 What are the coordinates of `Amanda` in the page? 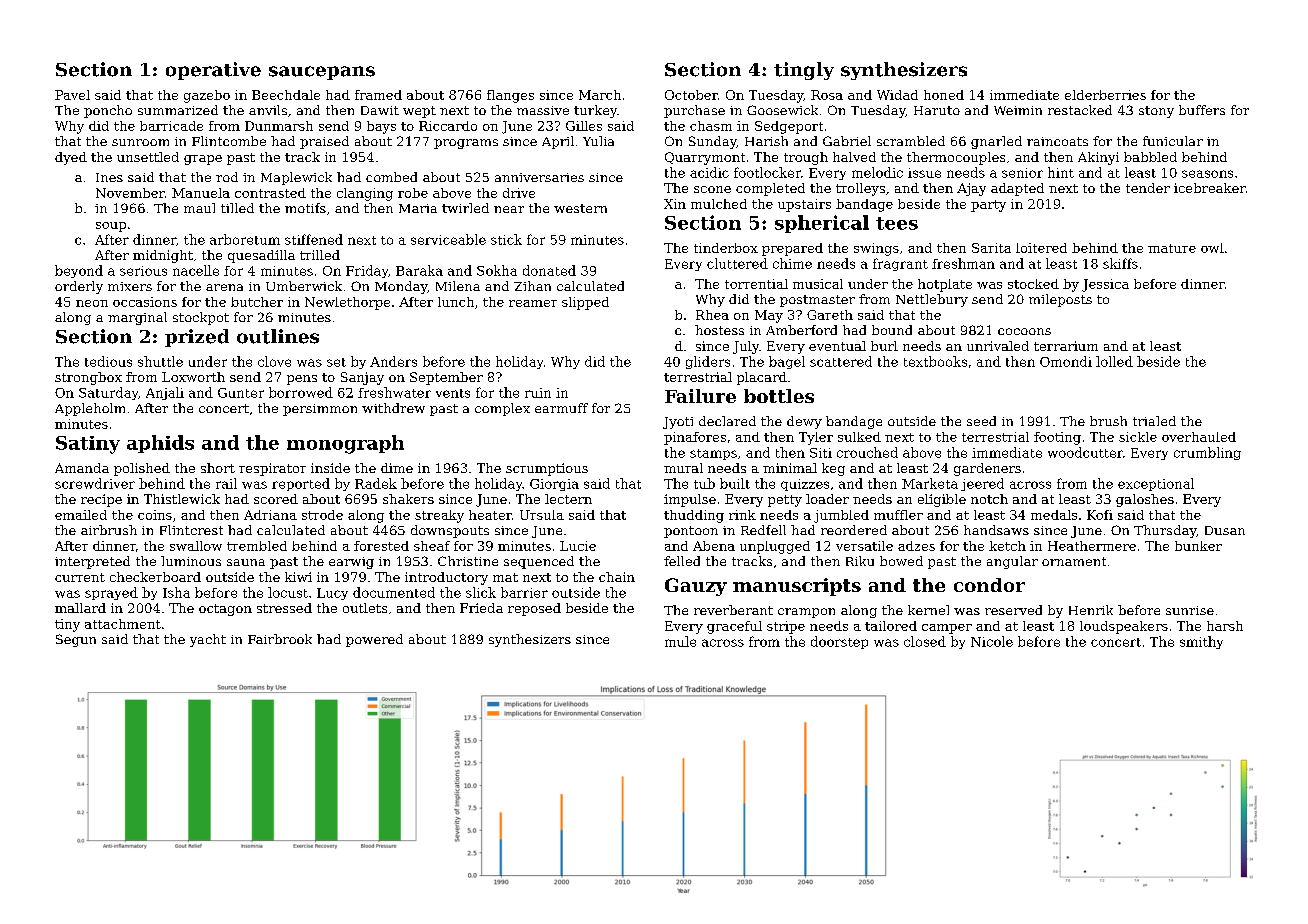 It's located at (82, 468).
